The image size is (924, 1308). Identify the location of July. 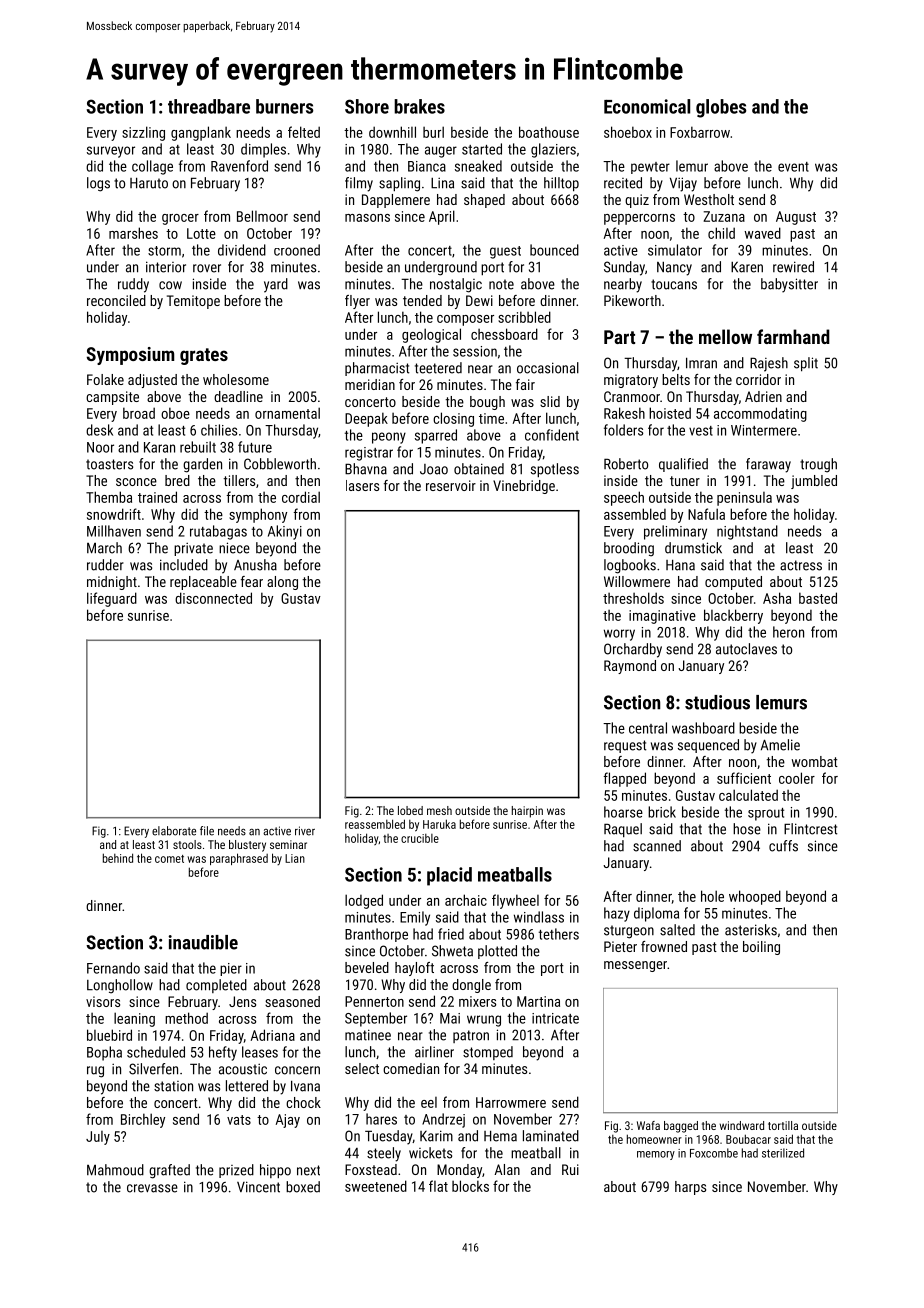
(98, 1138).
